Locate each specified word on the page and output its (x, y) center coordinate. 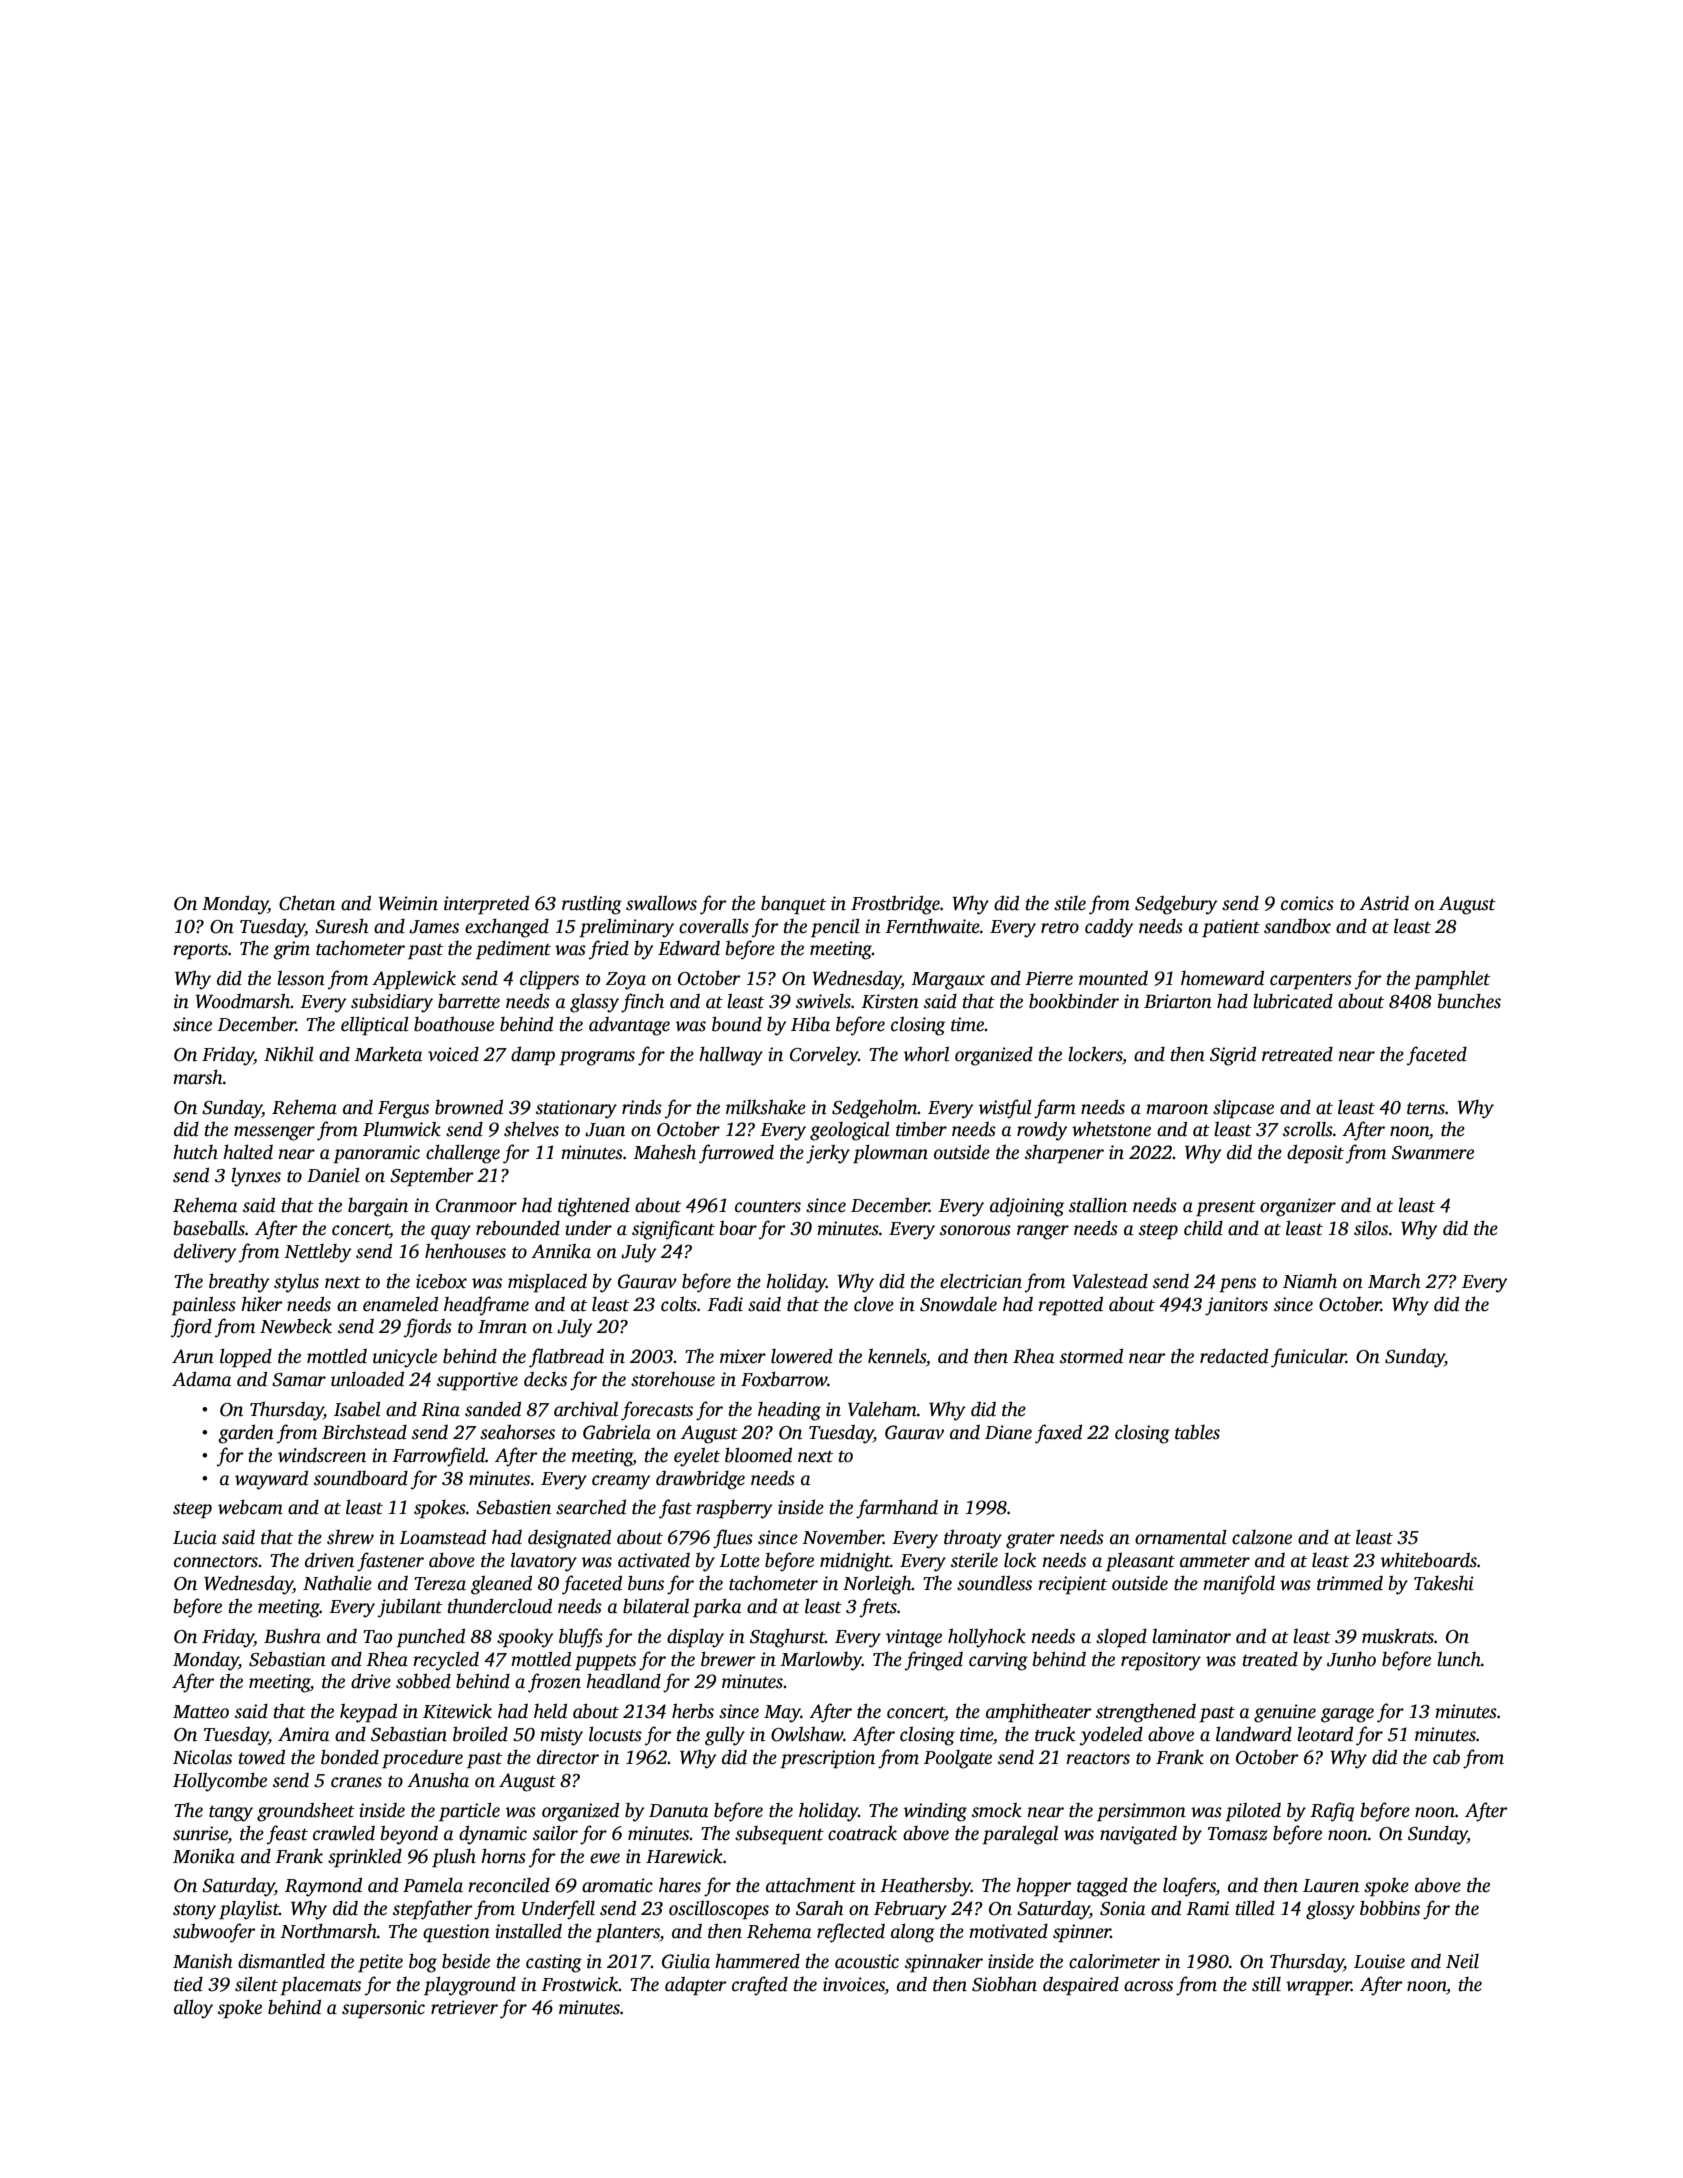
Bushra (292, 1636)
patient (1231, 928)
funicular (1308, 1358)
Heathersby (925, 1887)
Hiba (810, 1024)
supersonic (383, 2009)
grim (291, 950)
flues (733, 1539)
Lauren (1331, 1886)
